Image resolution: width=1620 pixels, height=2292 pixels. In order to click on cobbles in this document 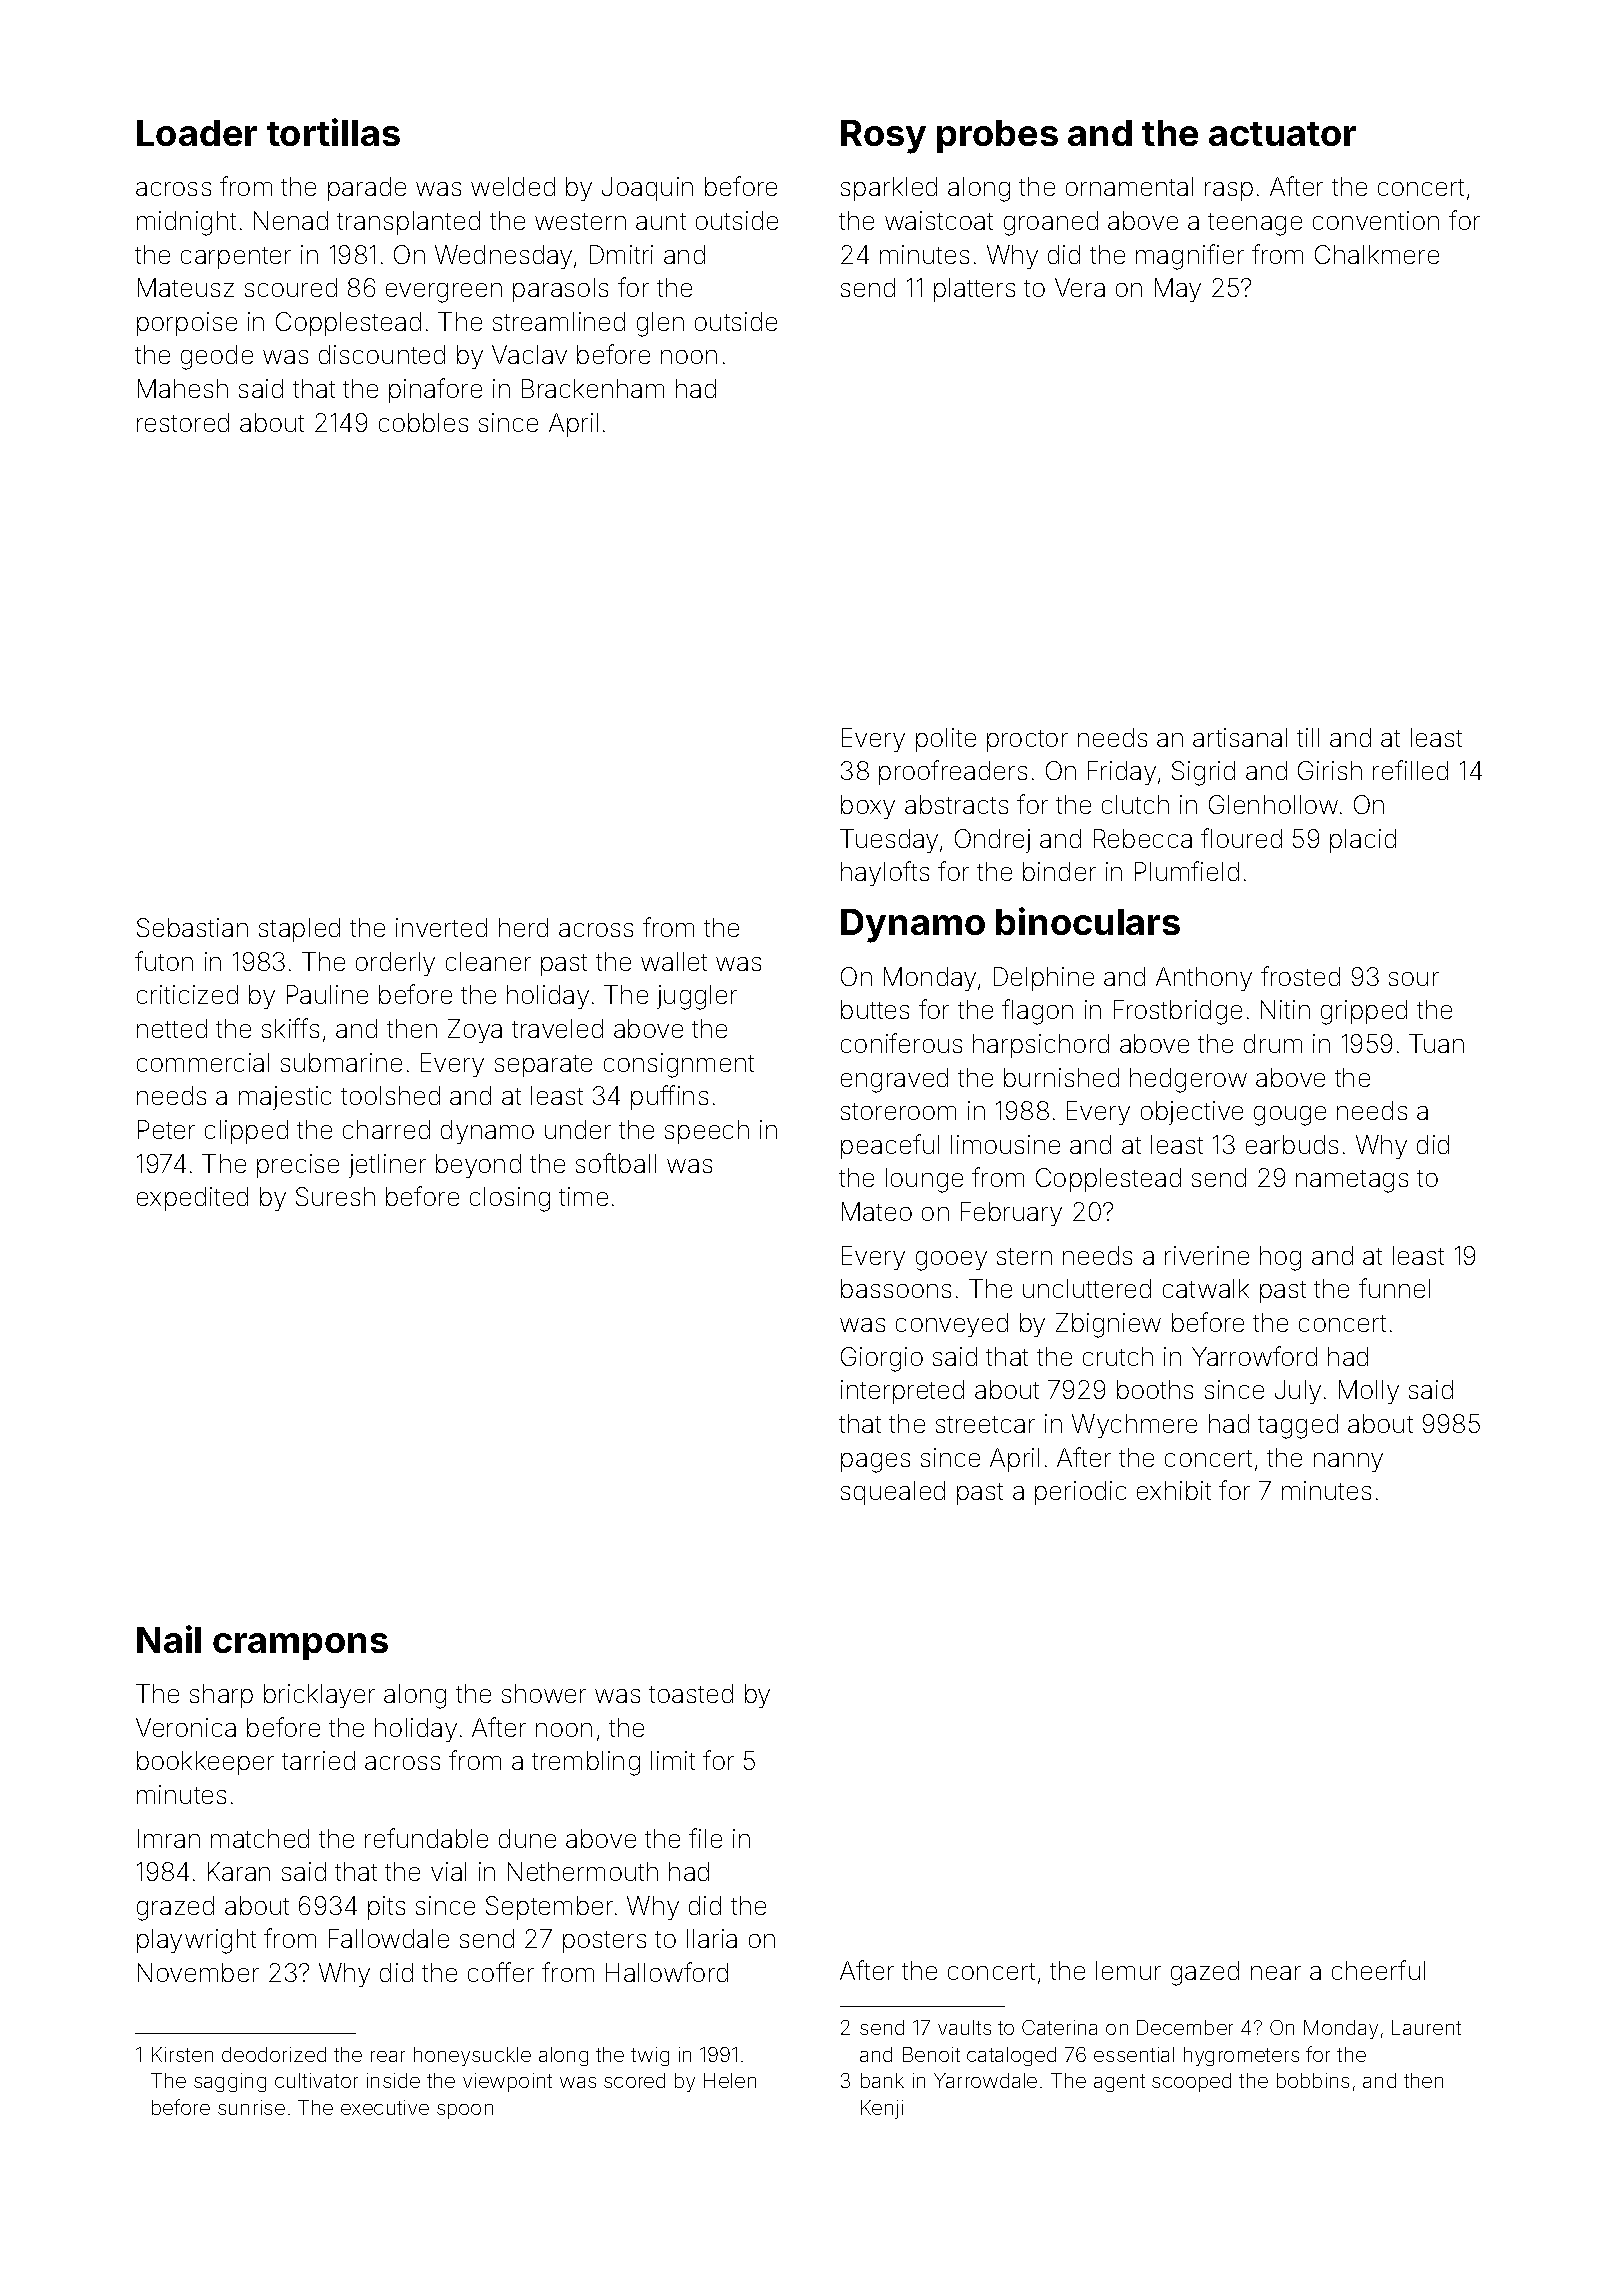, I will do `click(423, 422)`.
